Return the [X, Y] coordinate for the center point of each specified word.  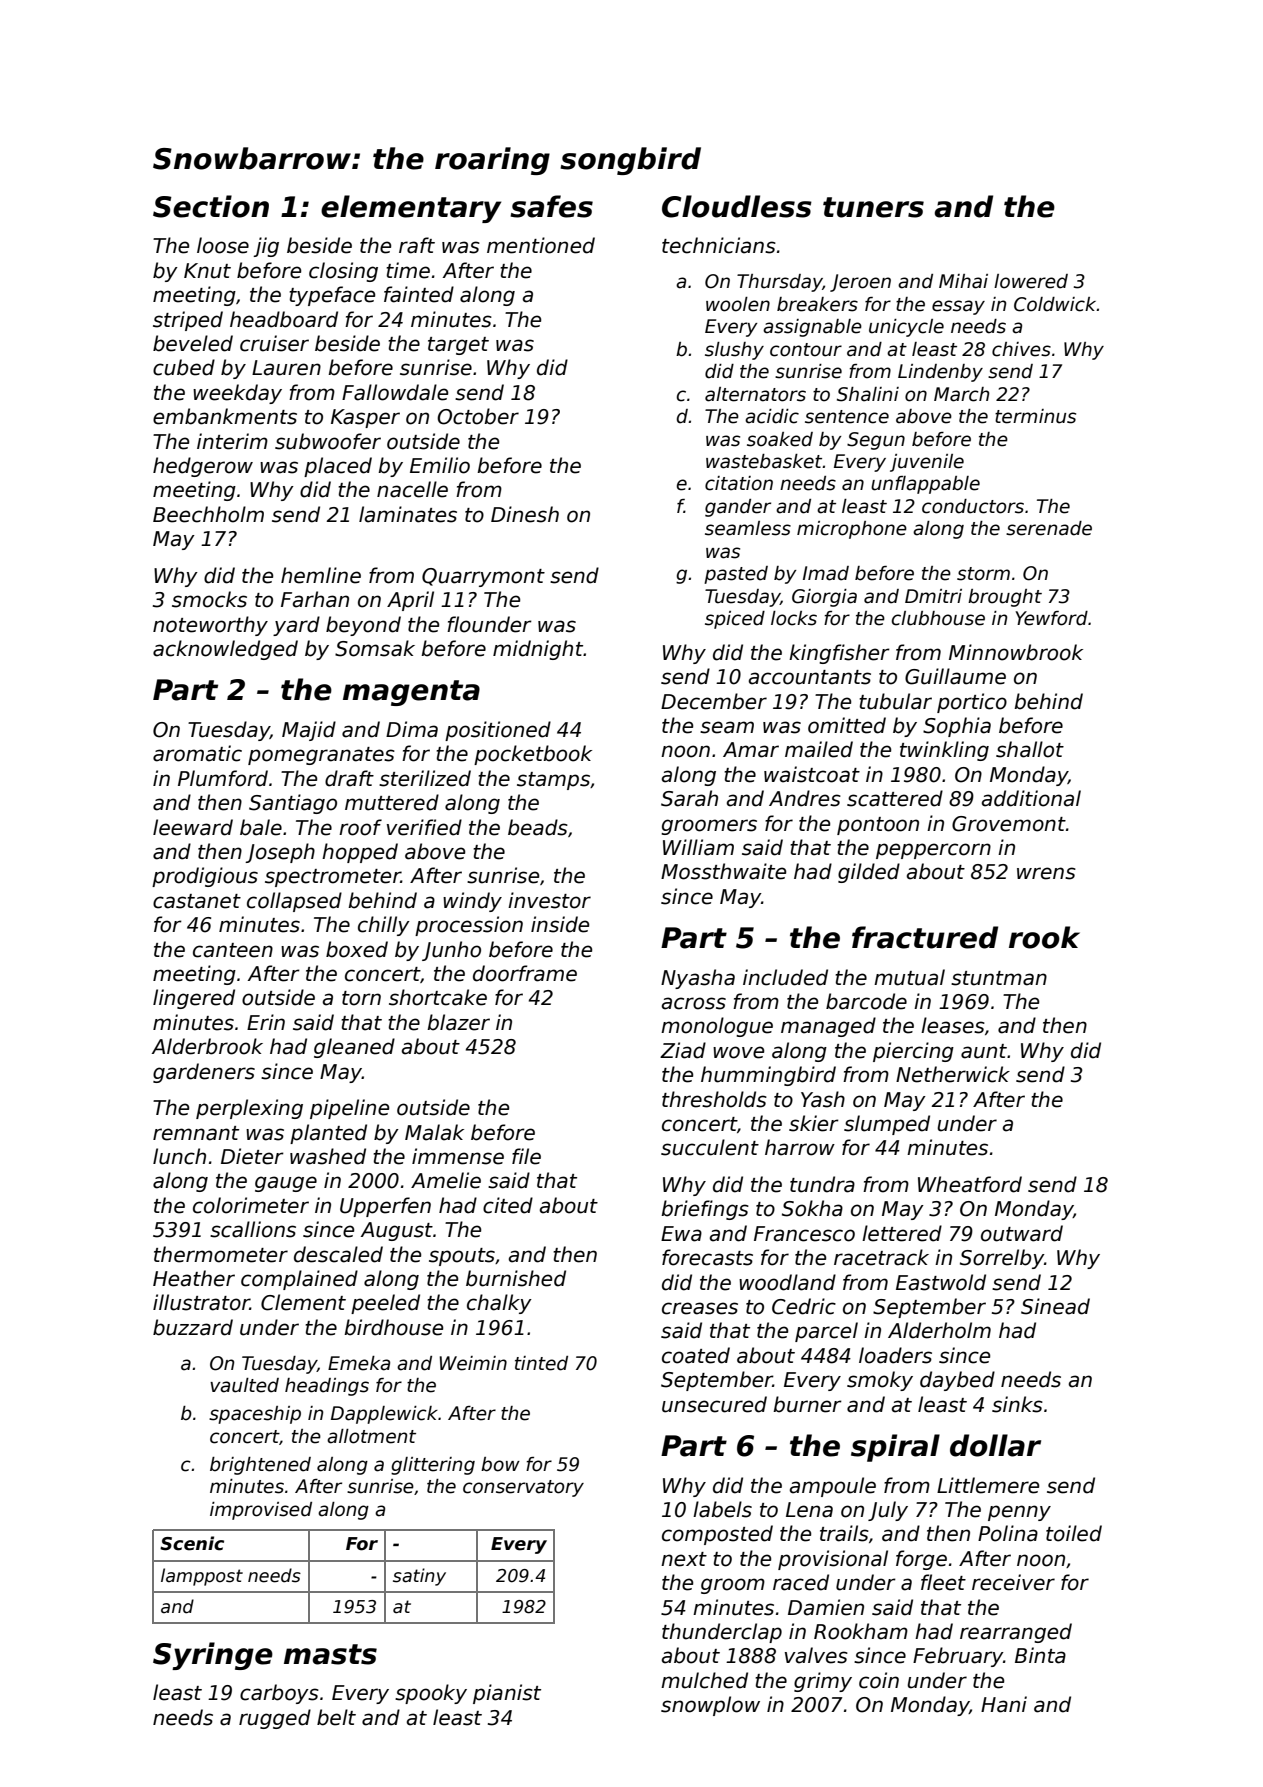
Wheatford [970, 1184]
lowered [1031, 281]
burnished [516, 1278]
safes [551, 206]
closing [343, 272]
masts [330, 1654]
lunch [179, 1156]
